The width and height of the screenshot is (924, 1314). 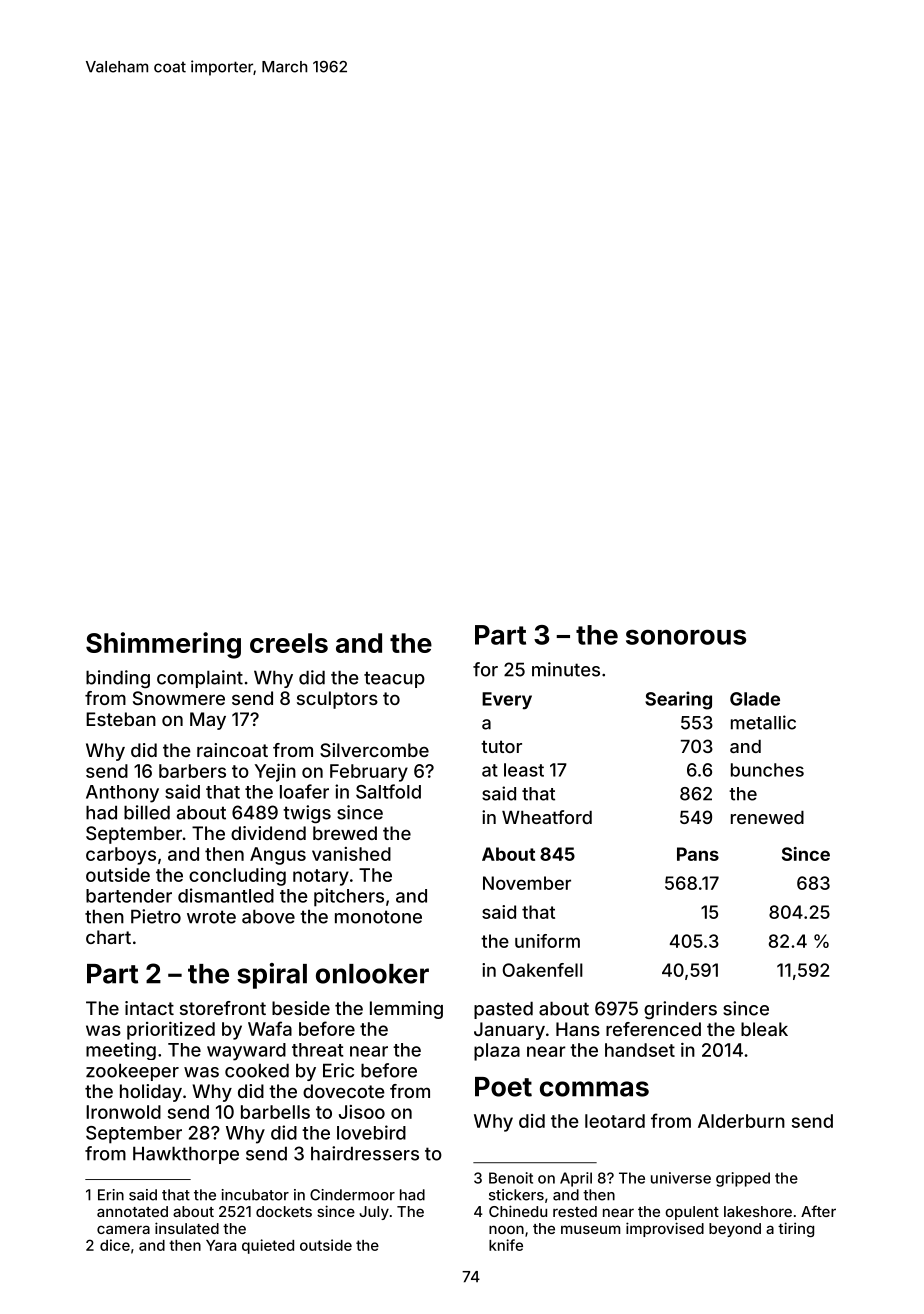 I want to click on Every, so click(x=507, y=701).
